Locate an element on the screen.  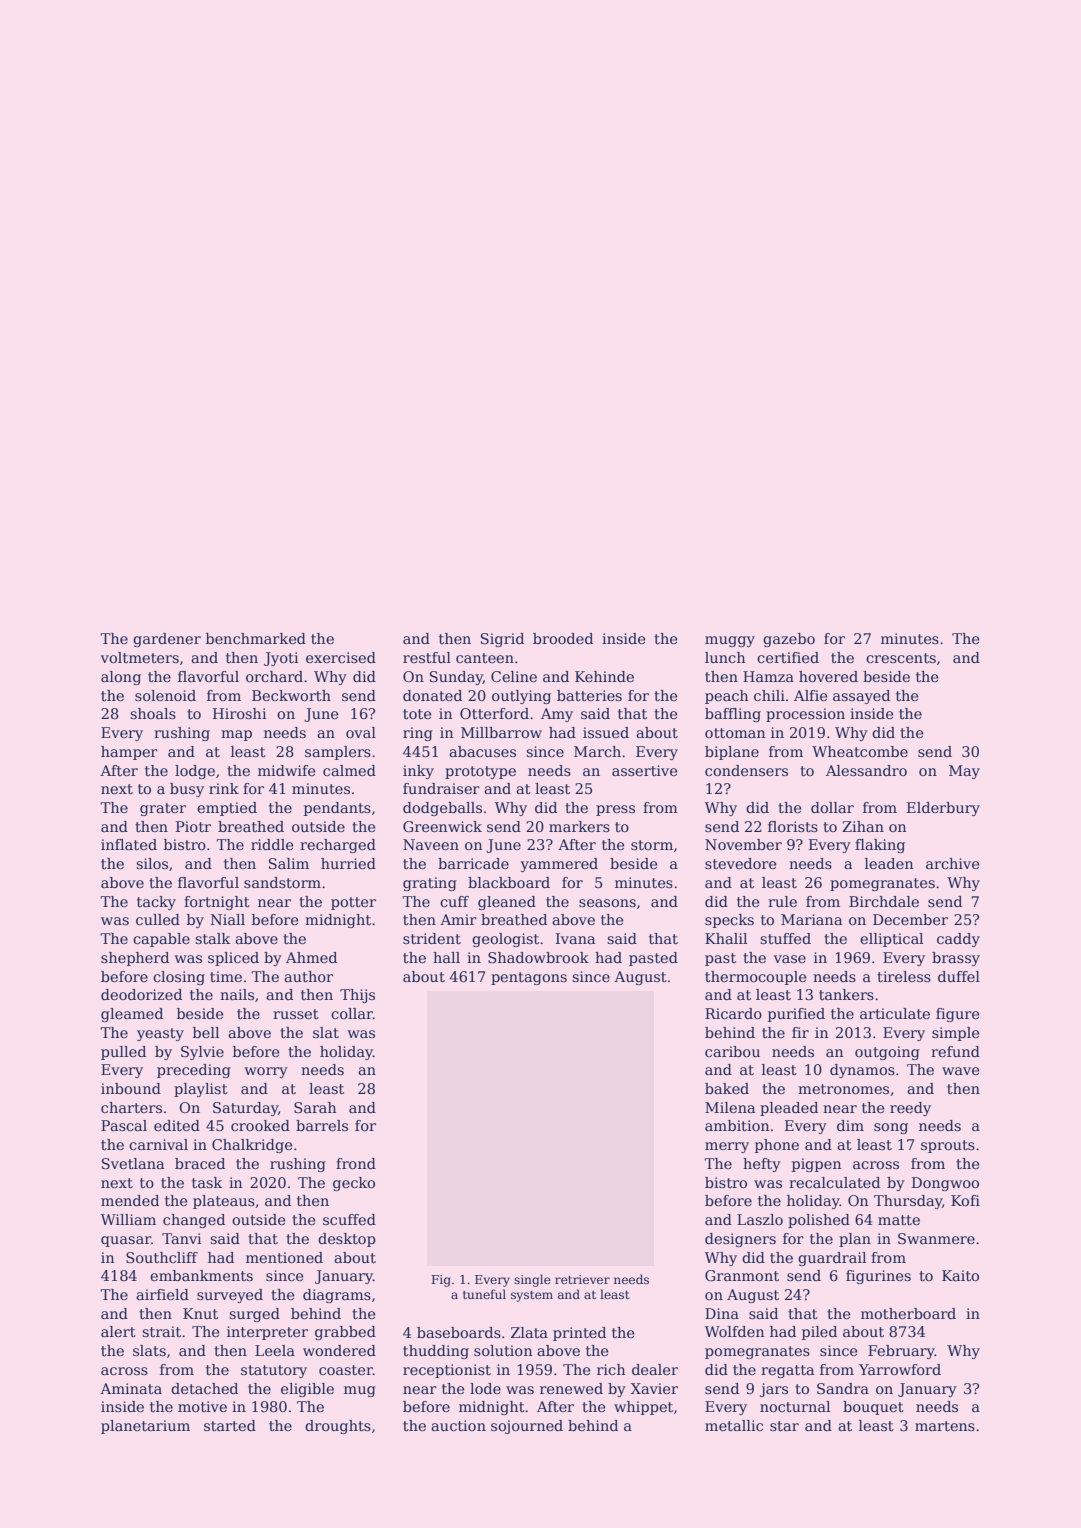
press is located at coordinates (615, 810).
